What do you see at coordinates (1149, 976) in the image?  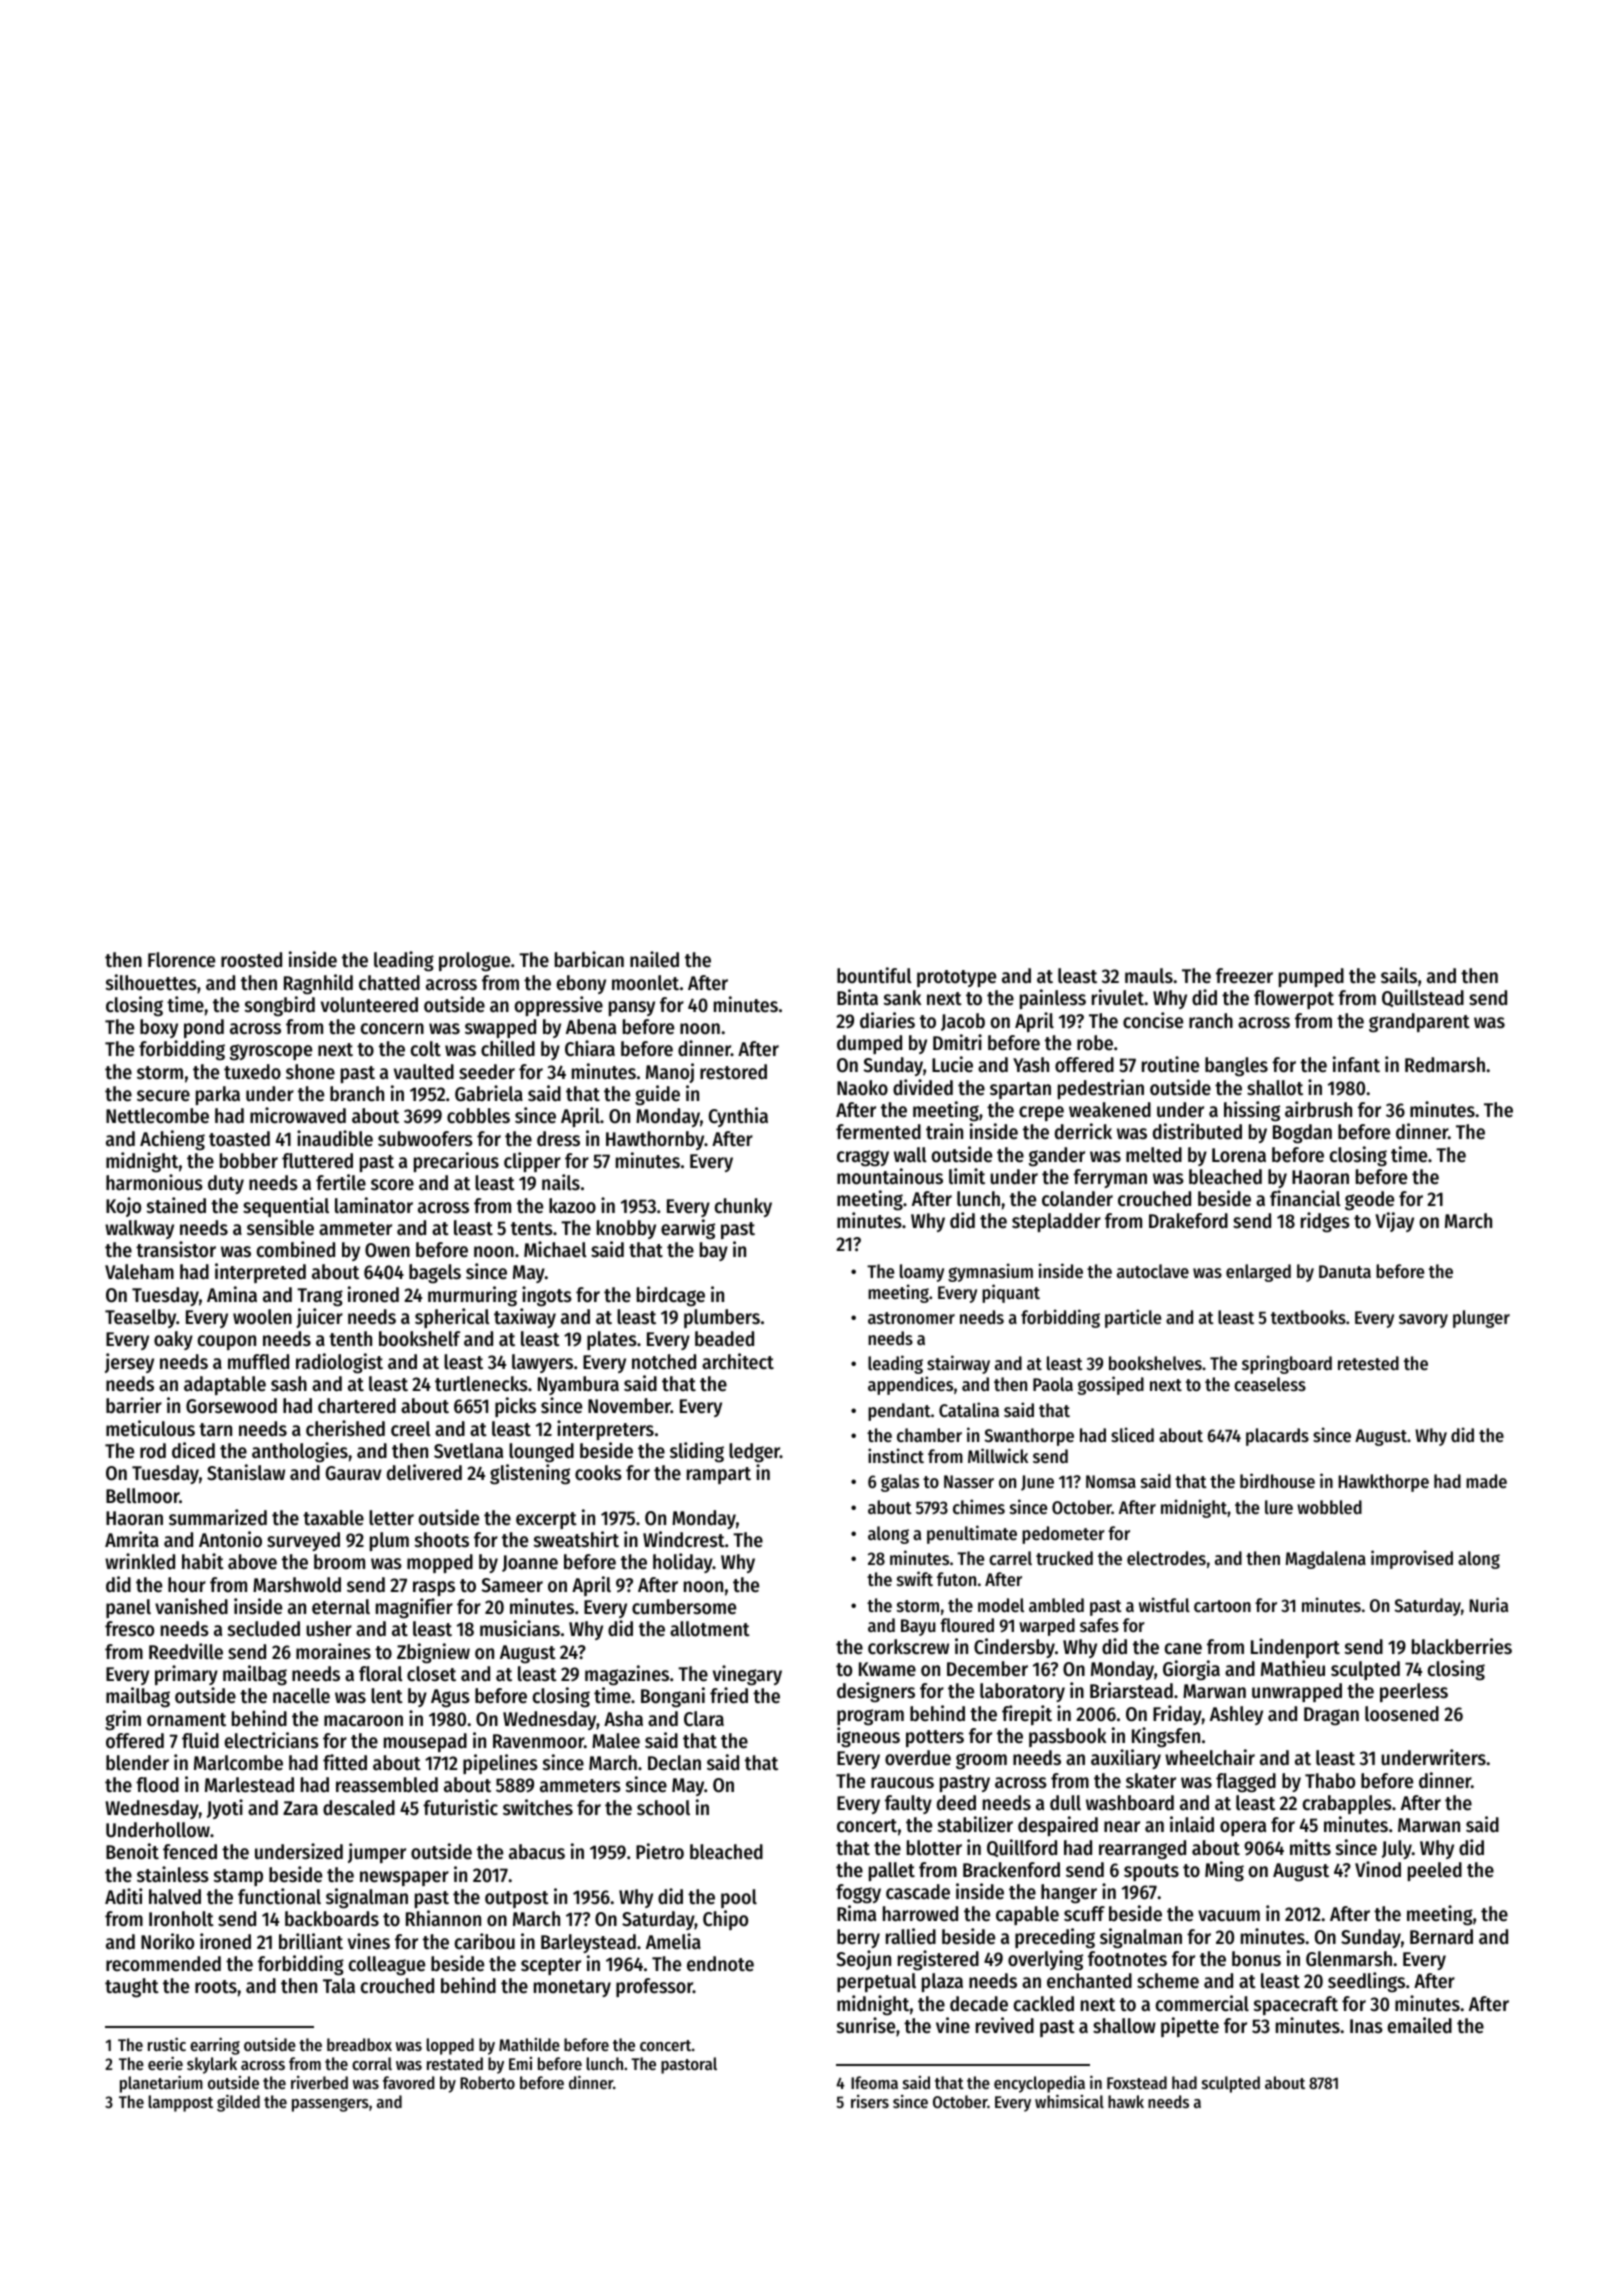 I see `mauls` at bounding box center [1149, 976].
